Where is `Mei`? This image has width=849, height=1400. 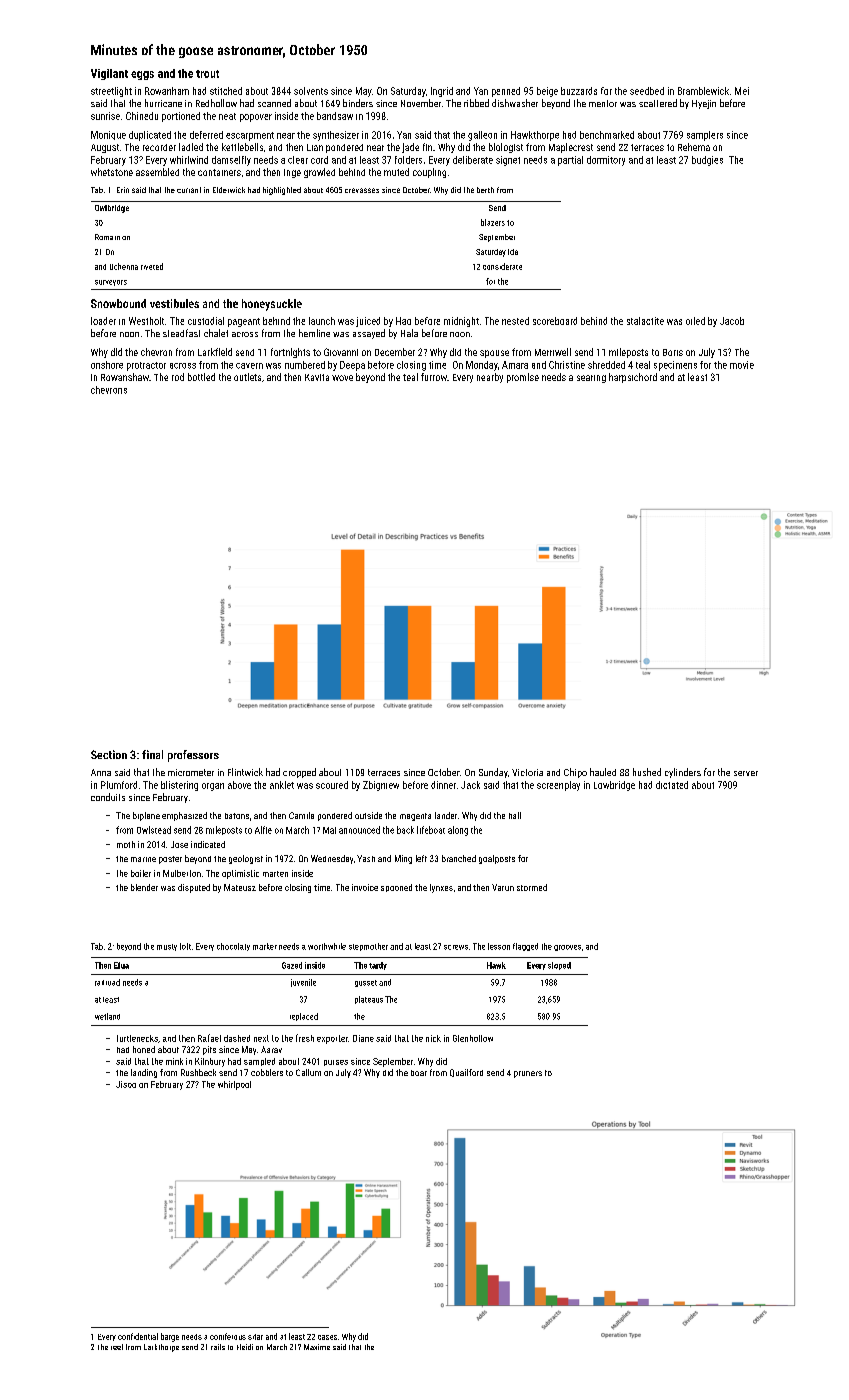 Mei is located at coordinates (742, 91).
